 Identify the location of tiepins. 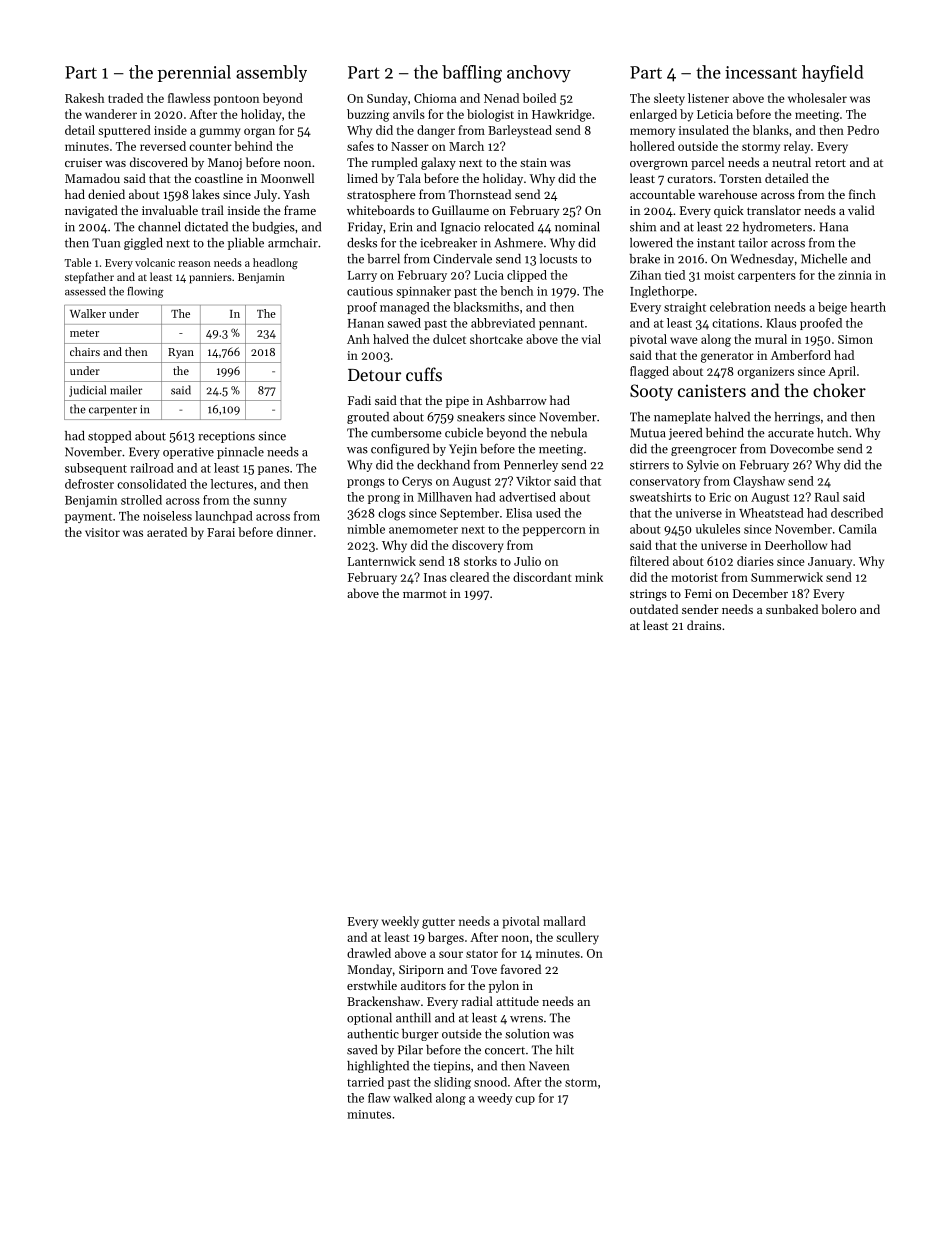
(451, 1067).
